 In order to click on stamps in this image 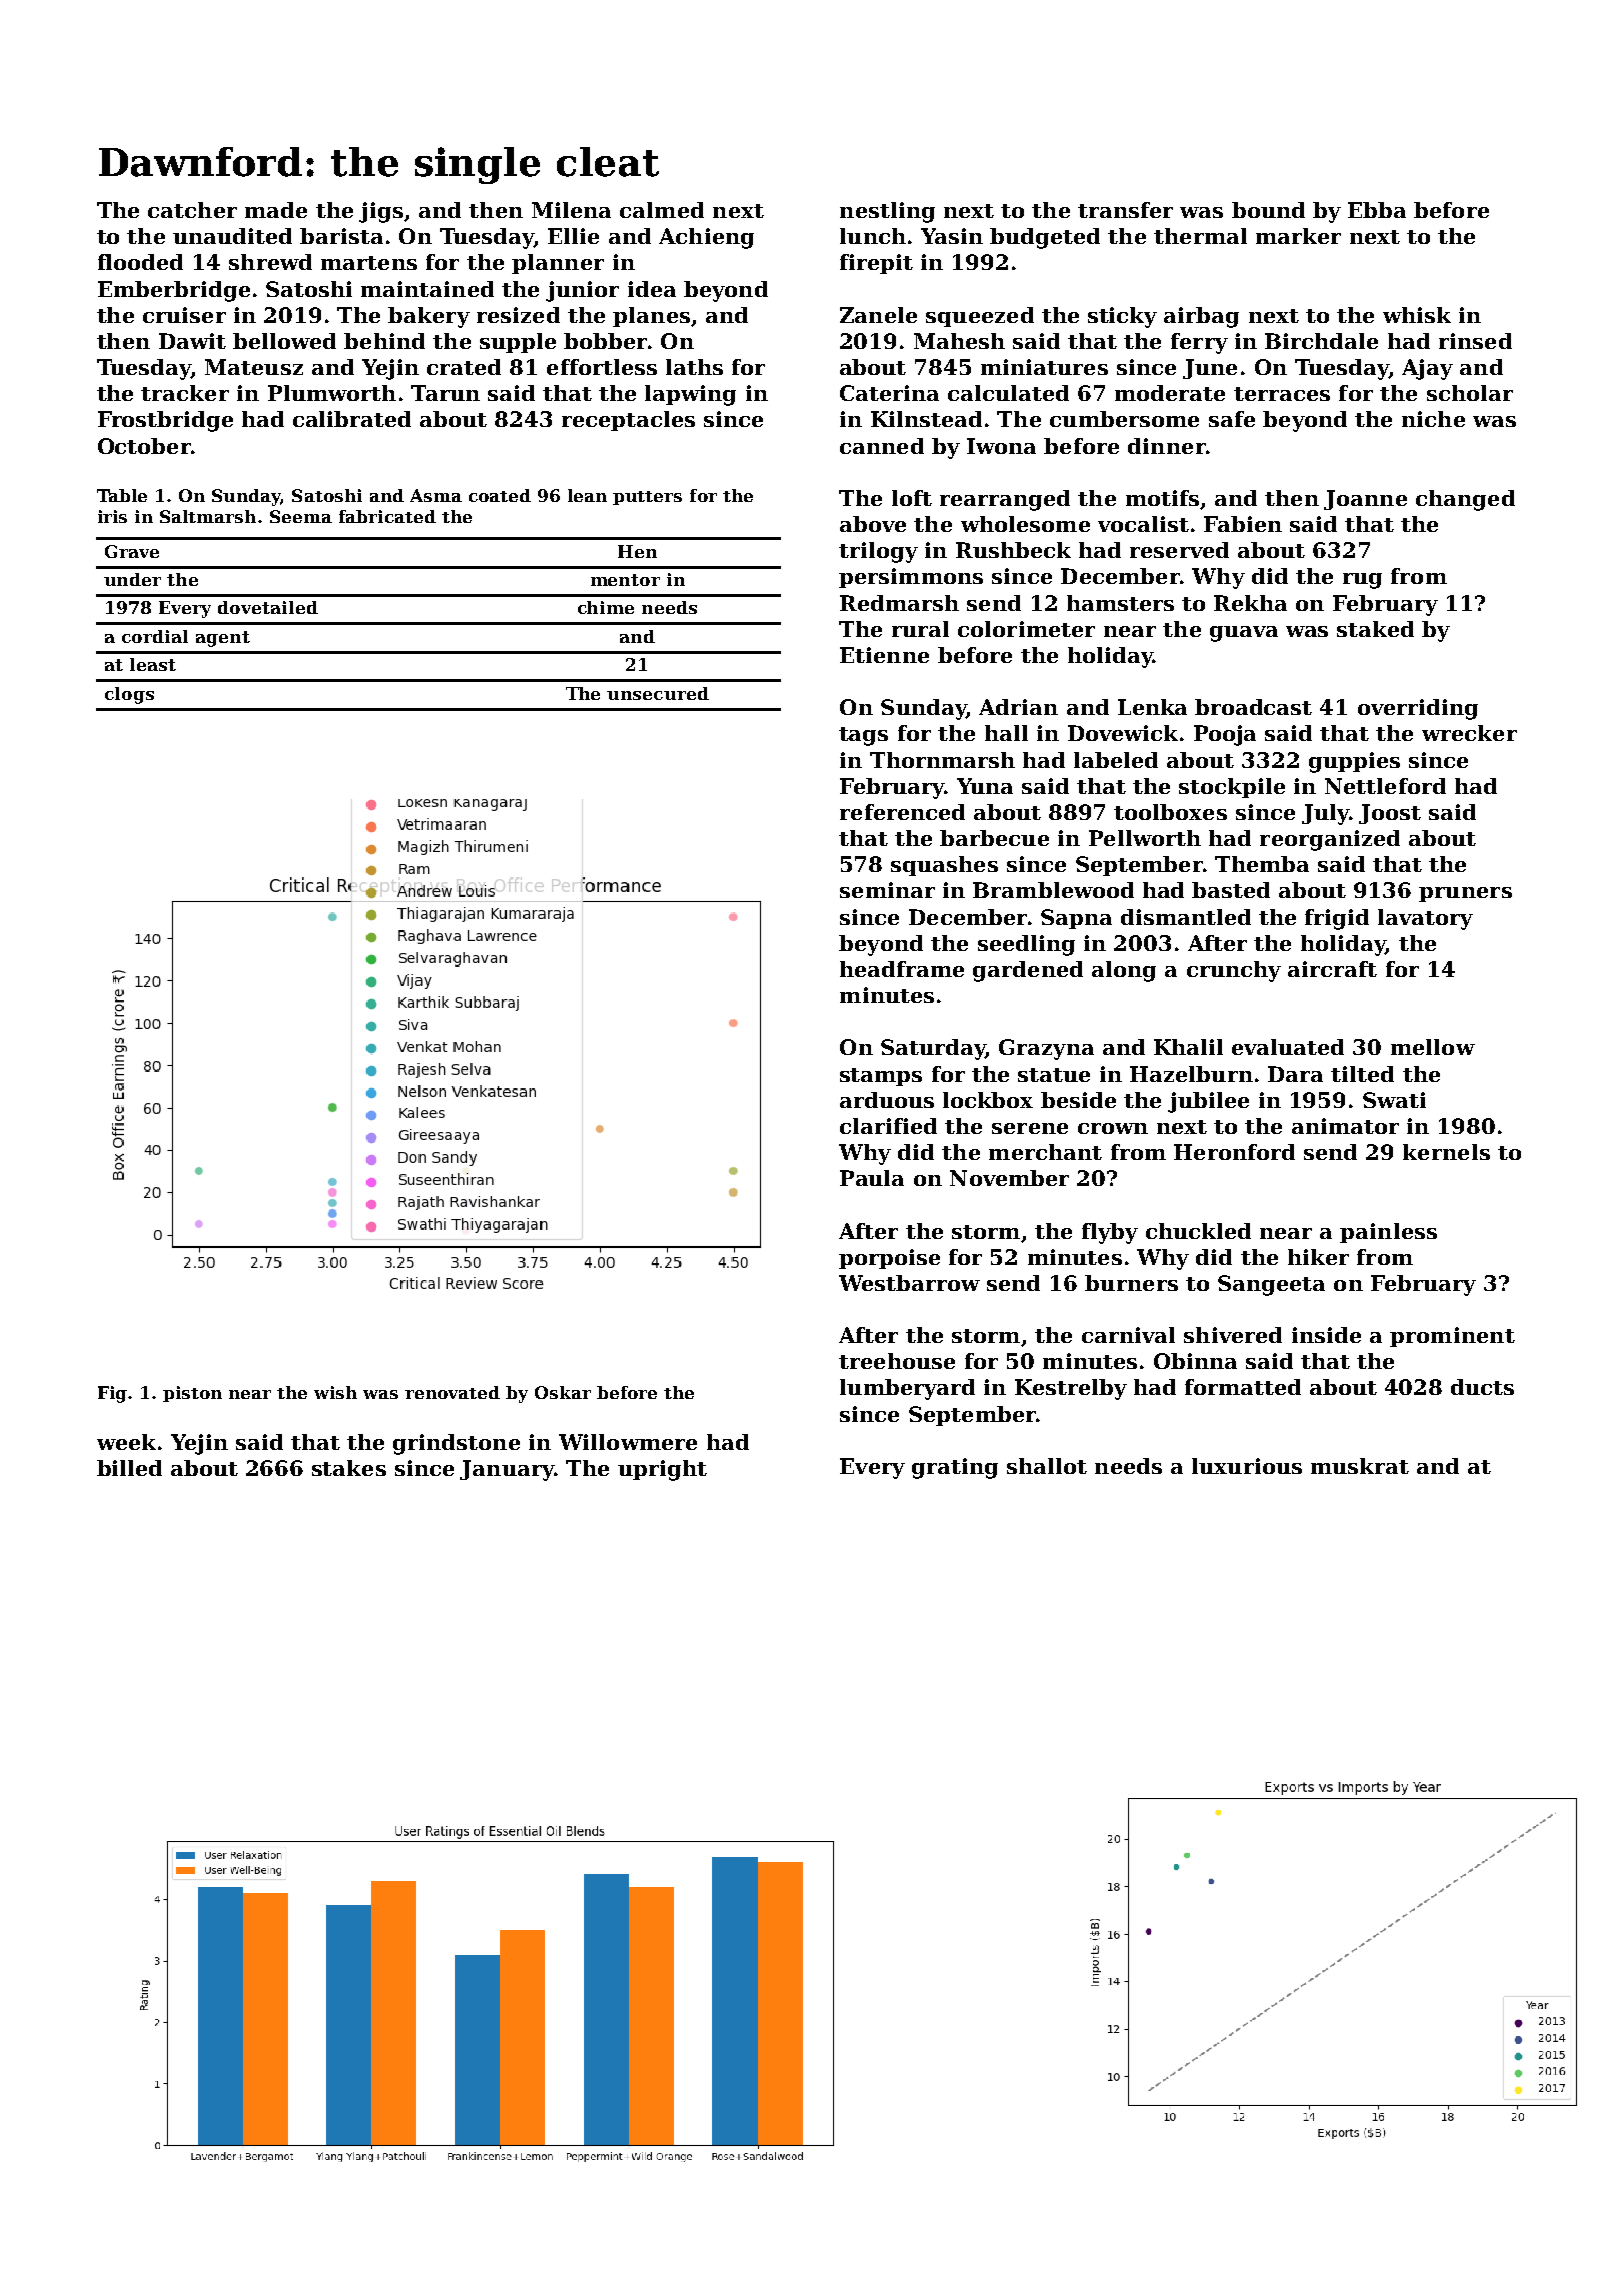, I will do `click(881, 1077)`.
